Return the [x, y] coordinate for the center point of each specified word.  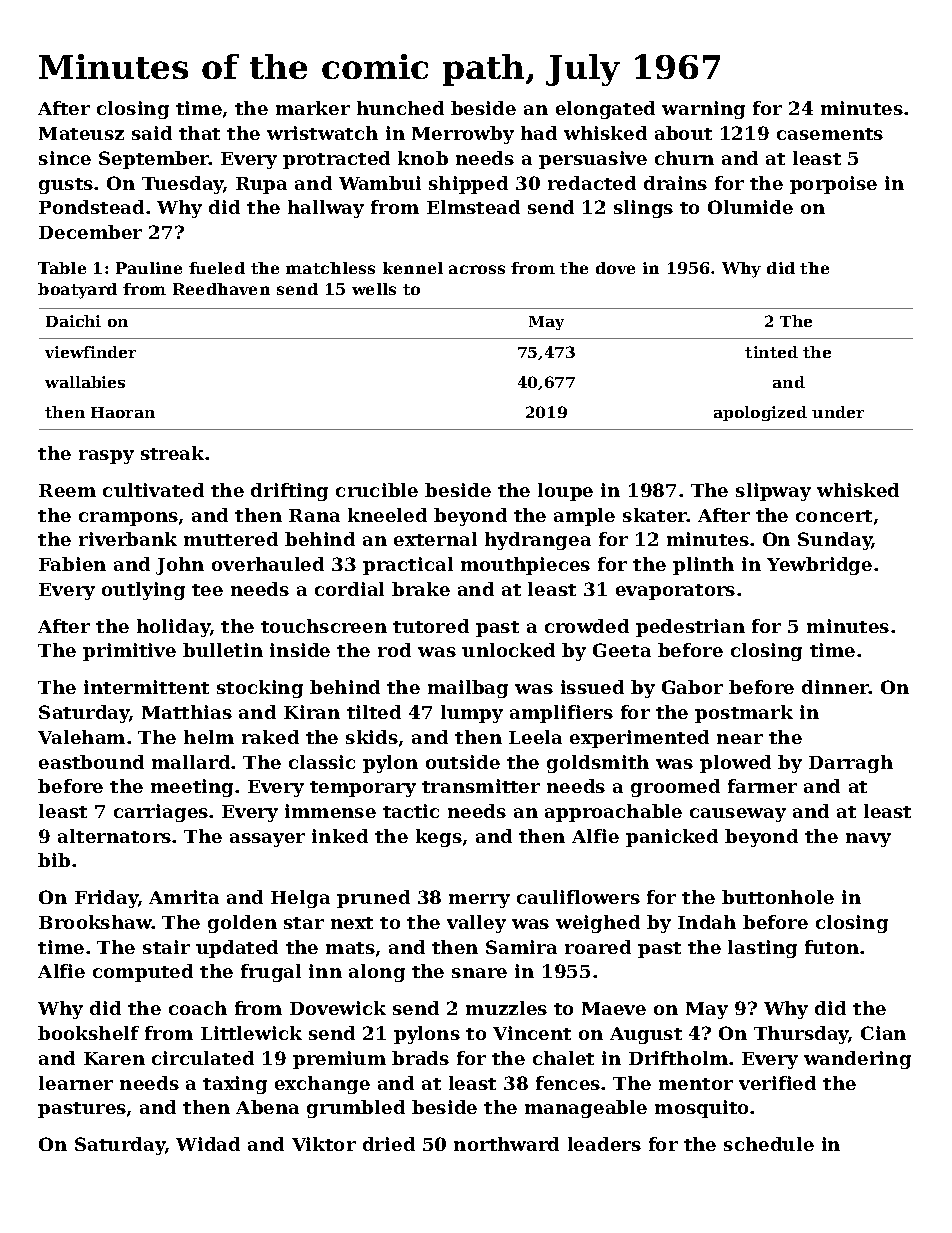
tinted [771, 352]
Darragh [851, 764]
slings [643, 209]
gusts [66, 186]
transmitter [481, 786]
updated [237, 949]
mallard [191, 762]
